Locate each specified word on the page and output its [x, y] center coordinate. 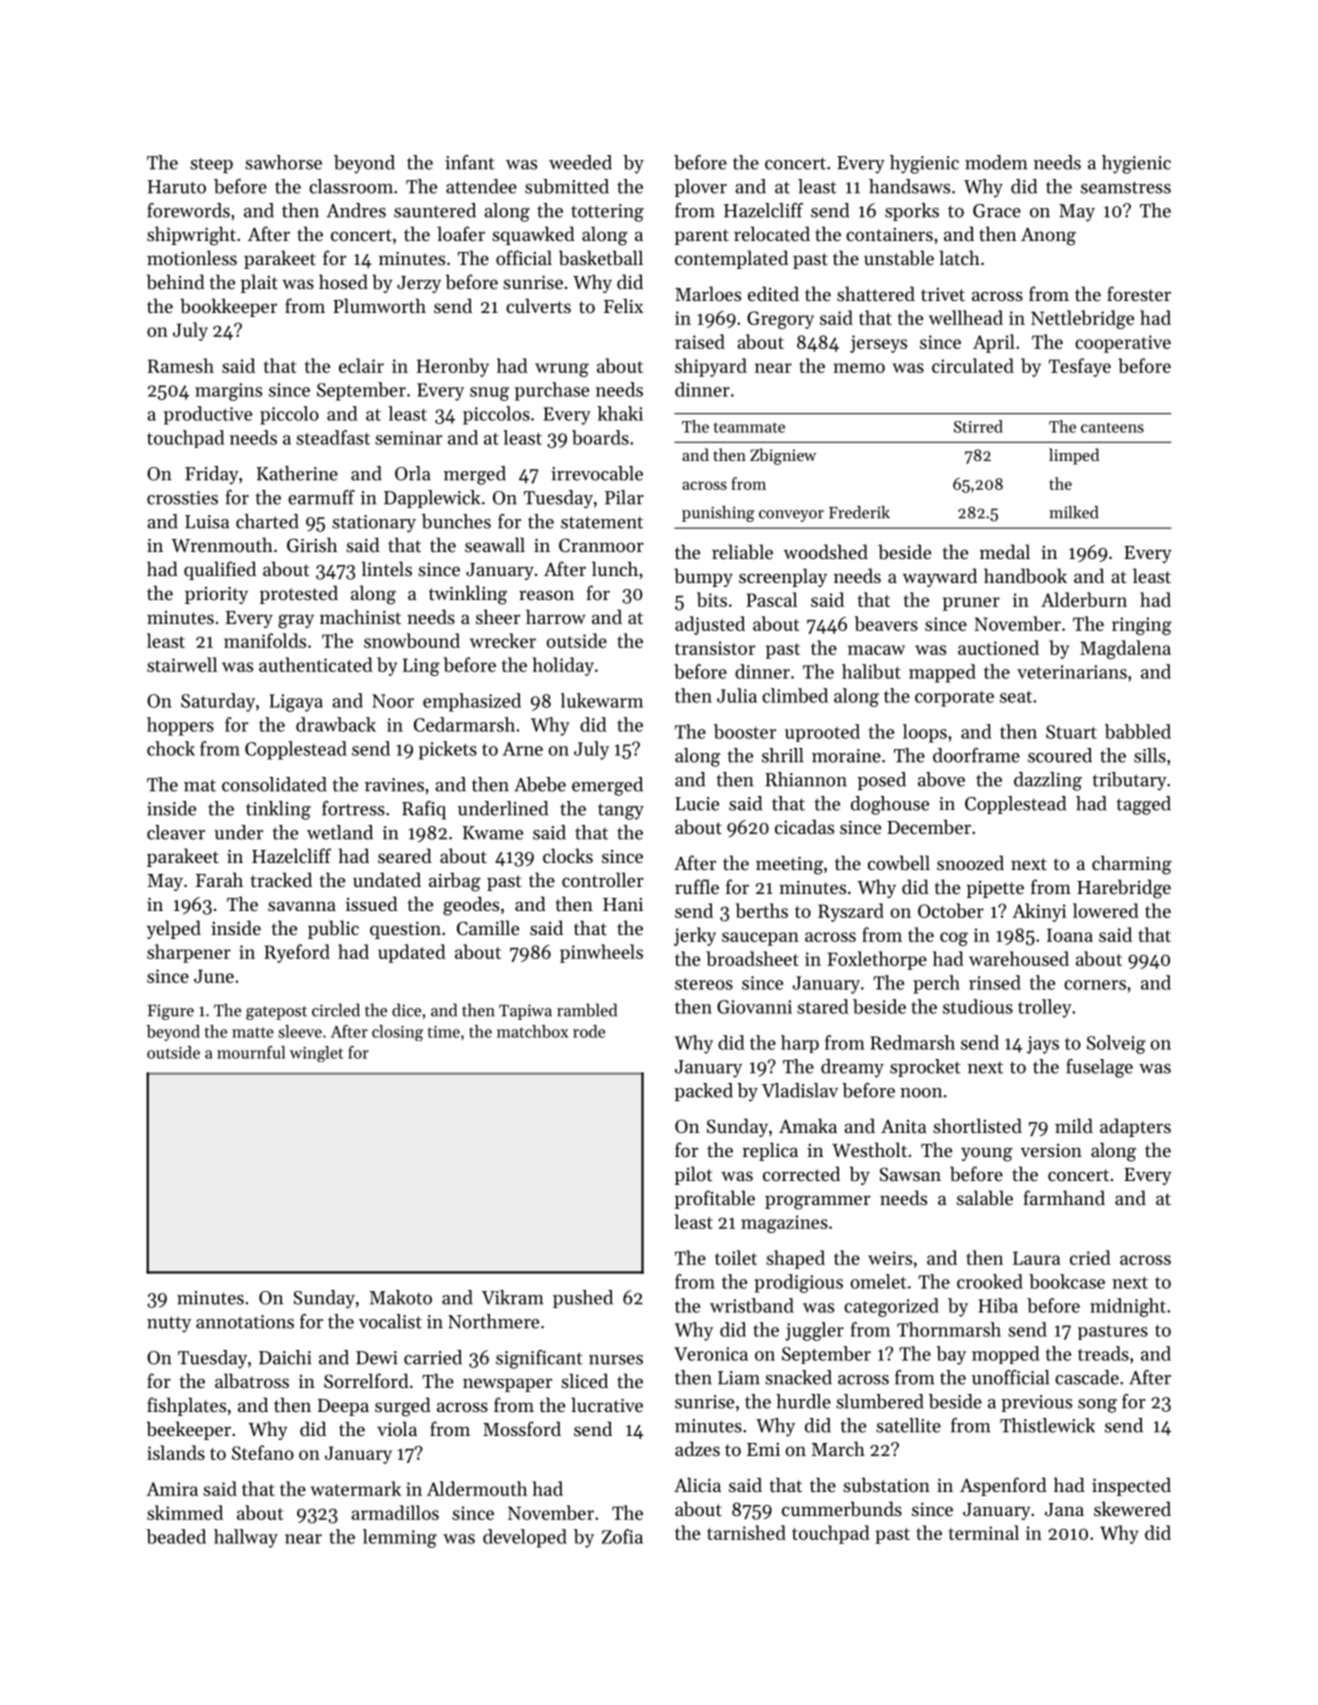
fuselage [1099, 1068]
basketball [601, 258]
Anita [903, 1126]
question [405, 930]
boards [600, 437]
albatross [252, 1381]
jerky [695, 936]
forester [1139, 293]
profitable [715, 1199]
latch [959, 257]
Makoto [400, 1297]
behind [176, 281]
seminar [408, 438]
